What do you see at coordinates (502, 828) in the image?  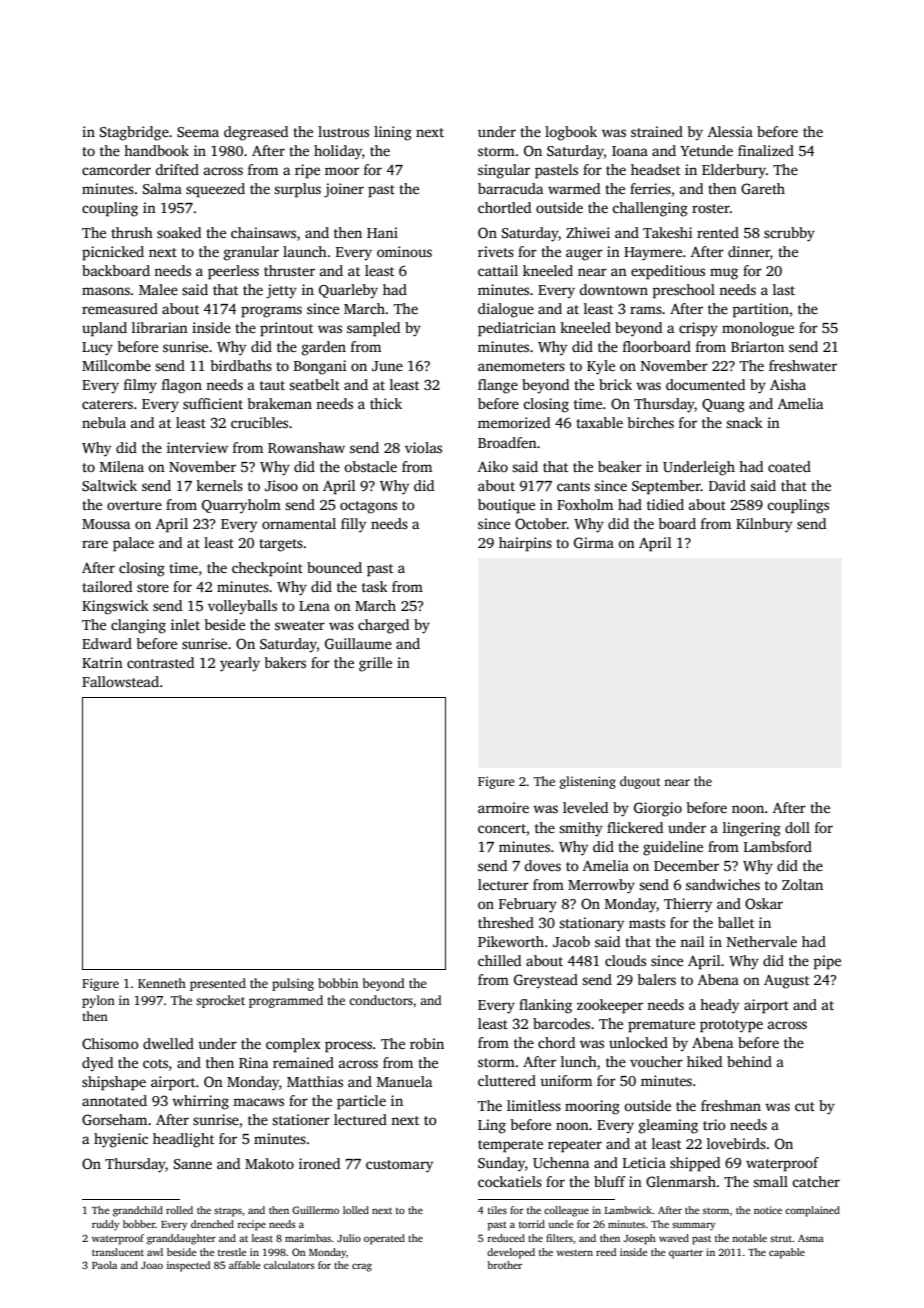 I see `concert` at bounding box center [502, 828].
